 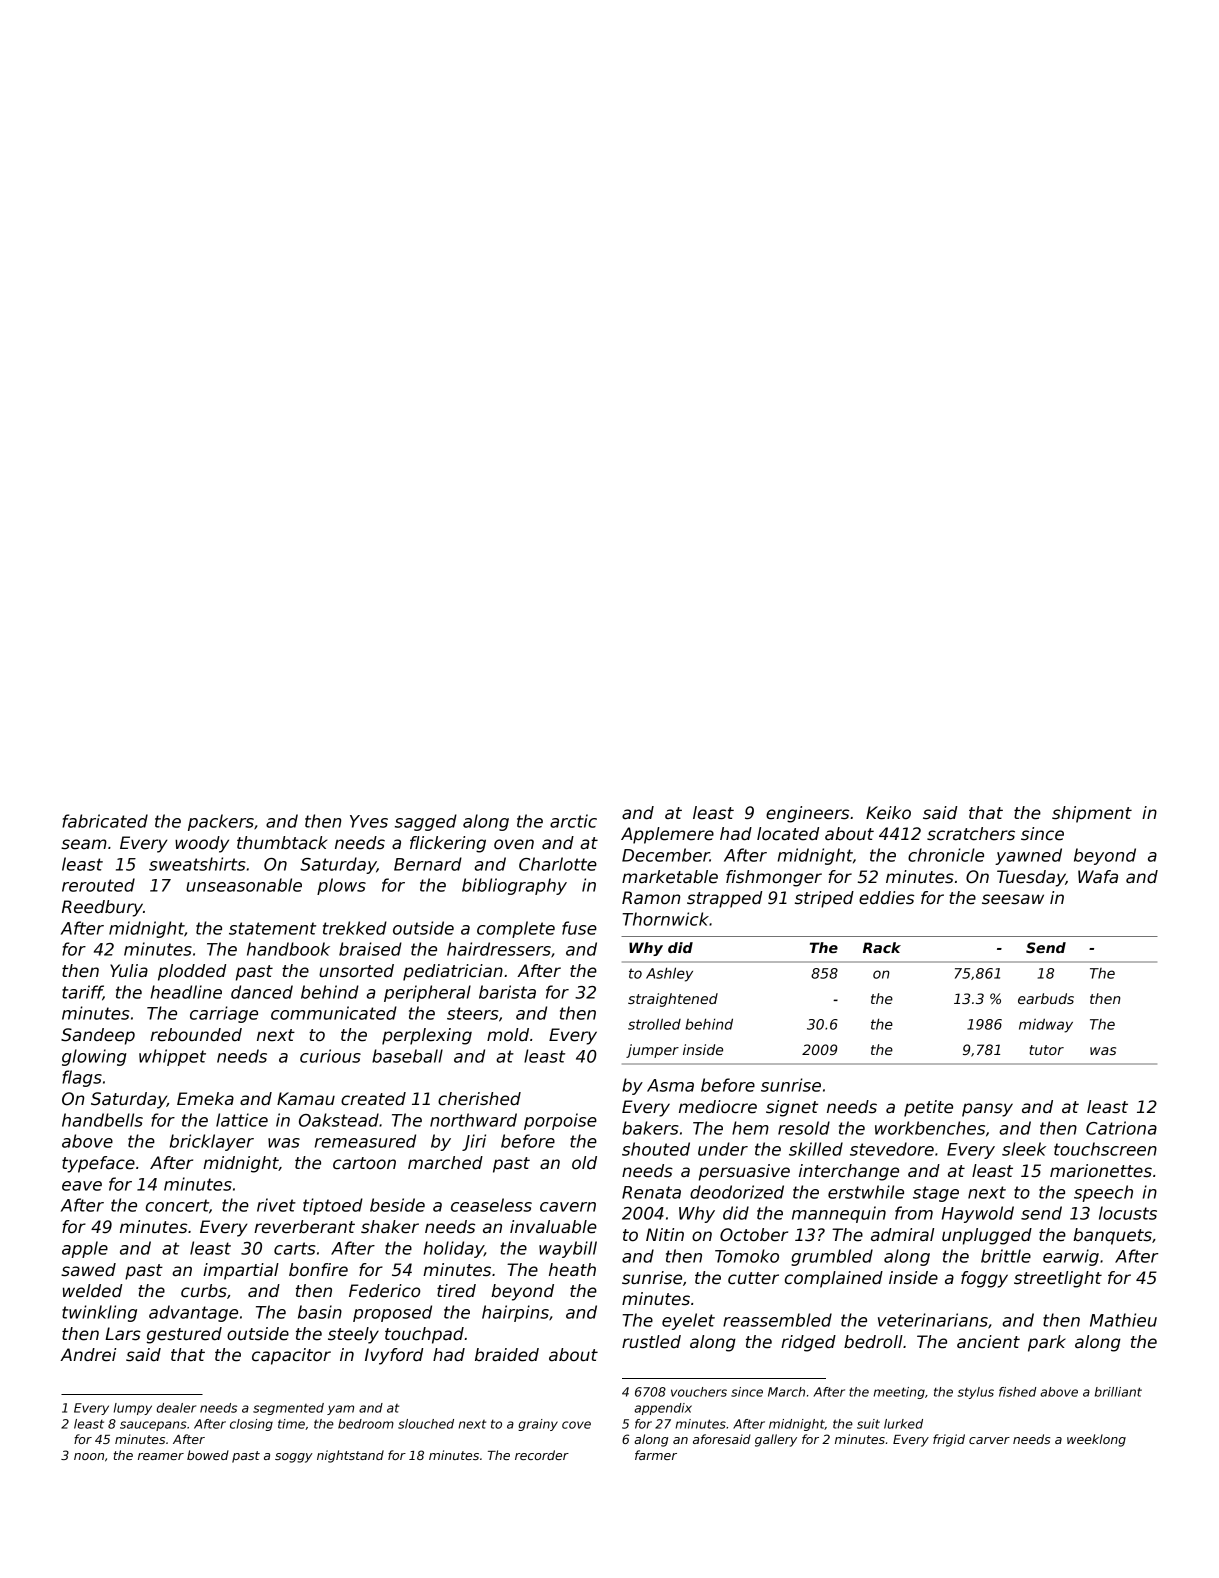 I want to click on nightstand, so click(x=350, y=1456).
